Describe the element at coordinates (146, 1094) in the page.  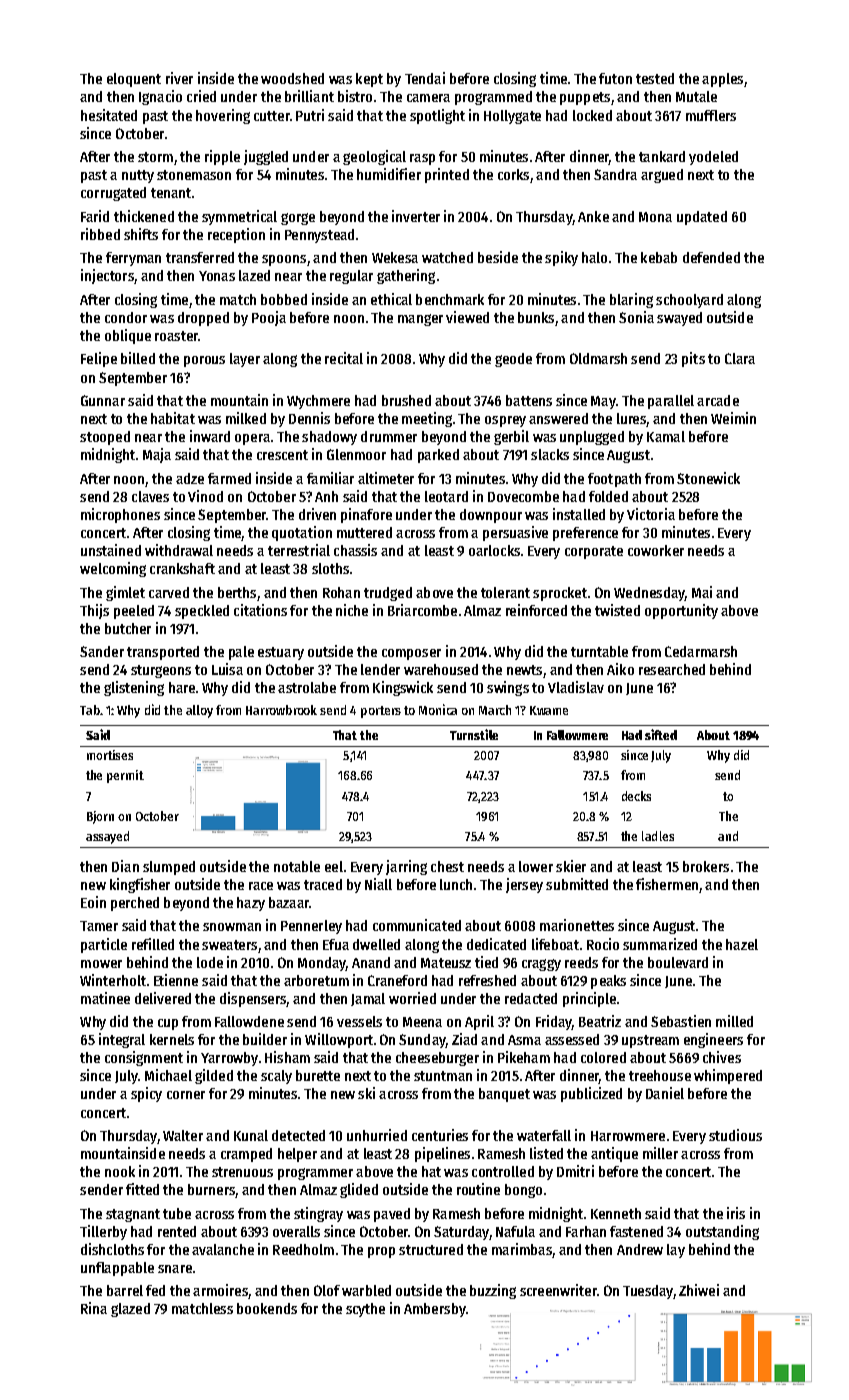
I see `spicy` at that location.
